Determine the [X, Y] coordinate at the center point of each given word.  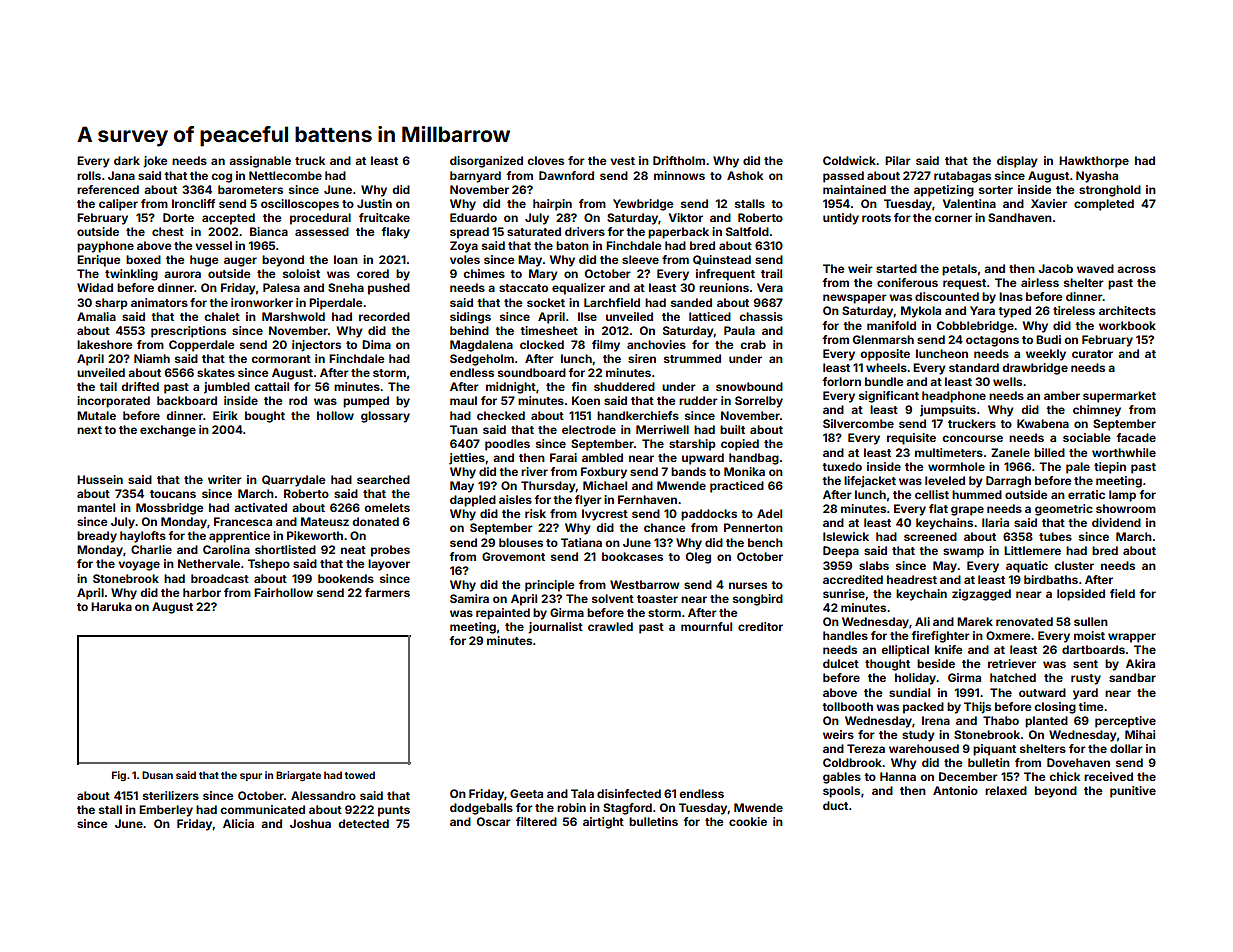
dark [127, 160]
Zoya [464, 247]
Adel [769, 513]
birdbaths [1051, 579]
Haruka [111, 606]
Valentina [969, 203]
